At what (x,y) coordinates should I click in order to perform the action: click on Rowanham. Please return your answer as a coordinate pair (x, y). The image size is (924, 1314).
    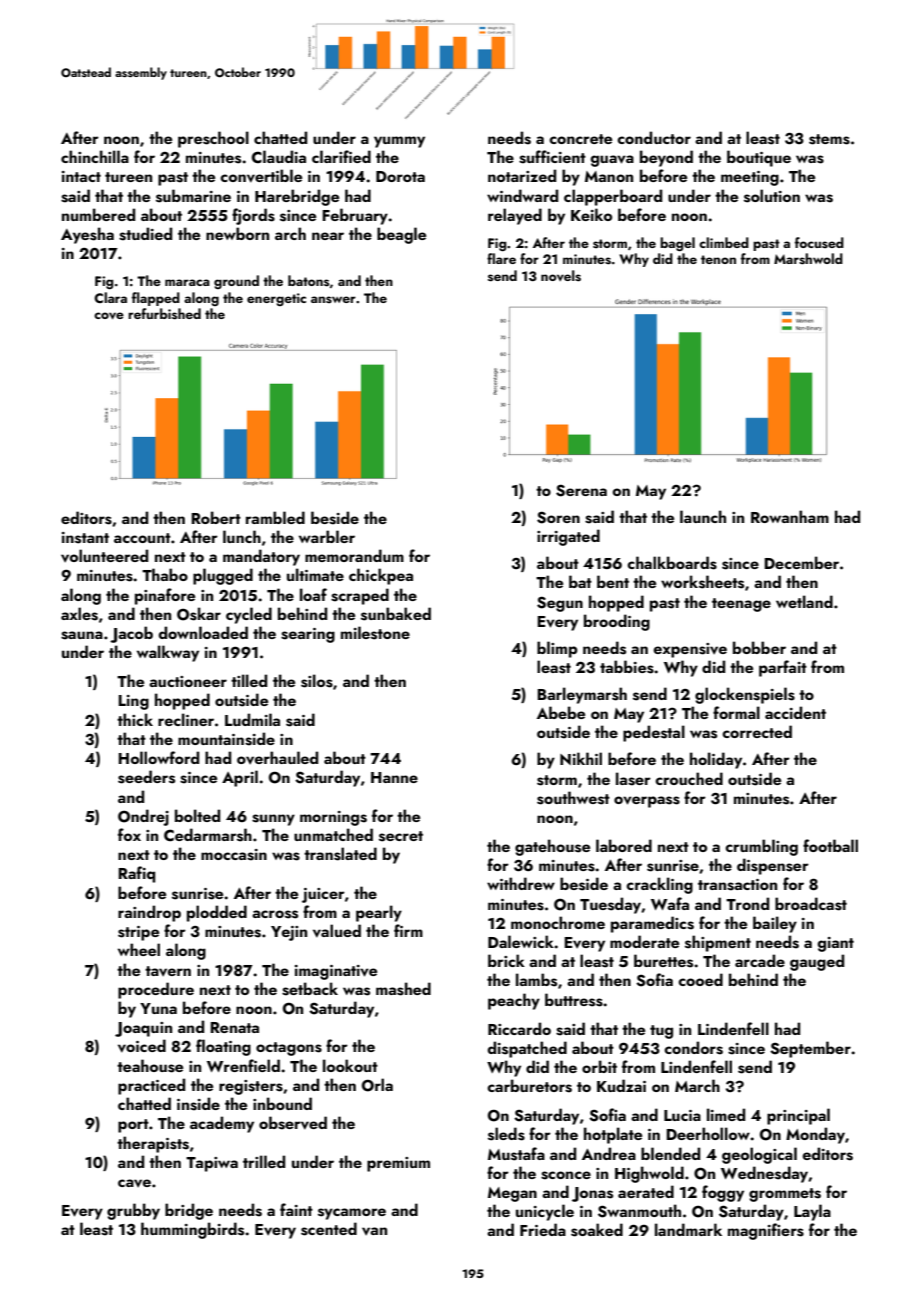
    Looking at the image, I should click on (790, 516).
